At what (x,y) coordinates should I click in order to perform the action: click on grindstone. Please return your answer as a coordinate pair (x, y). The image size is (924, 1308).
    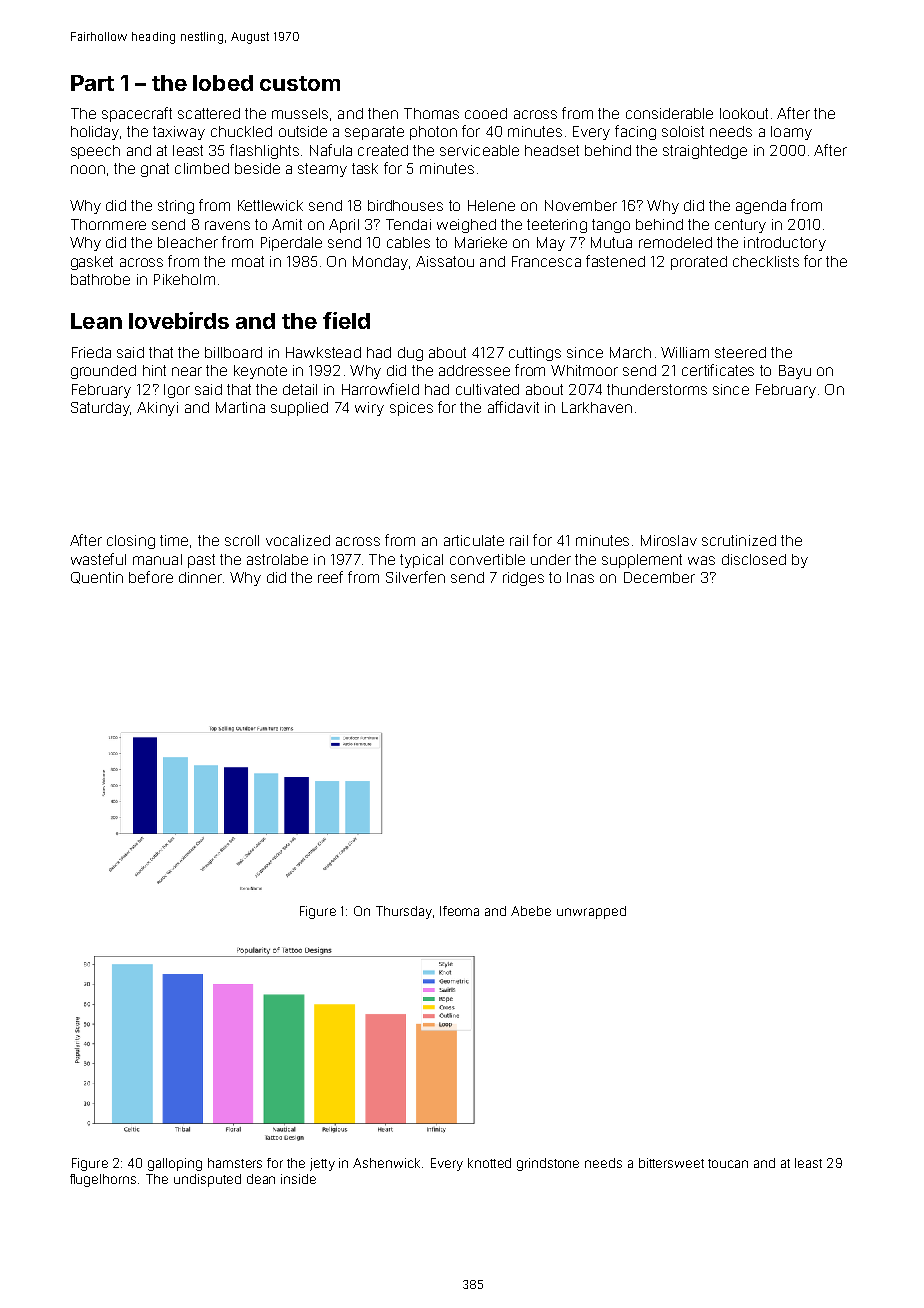
    Looking at the image, I should click on (548, 1164).
